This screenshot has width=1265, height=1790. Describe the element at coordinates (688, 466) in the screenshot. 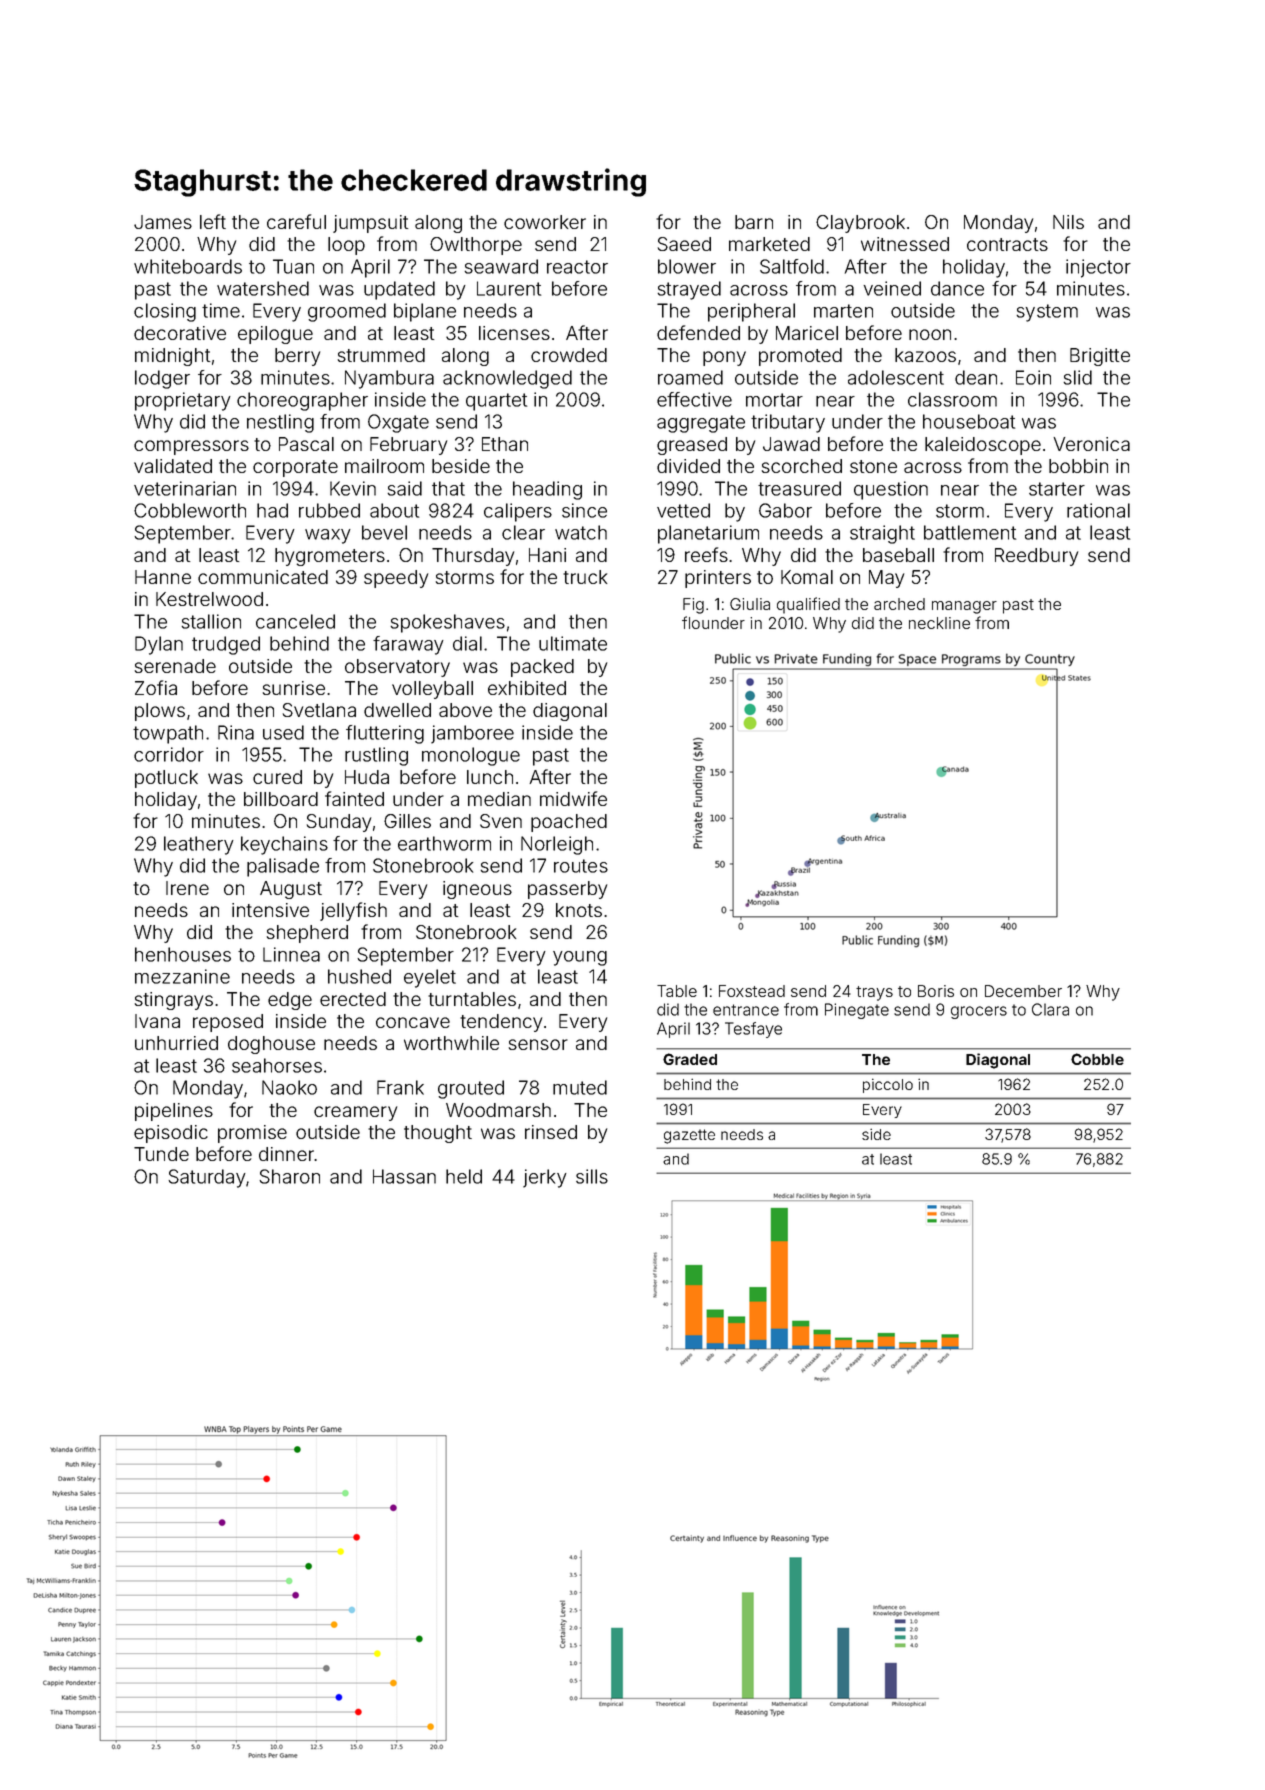

I see `divided` at that location.
